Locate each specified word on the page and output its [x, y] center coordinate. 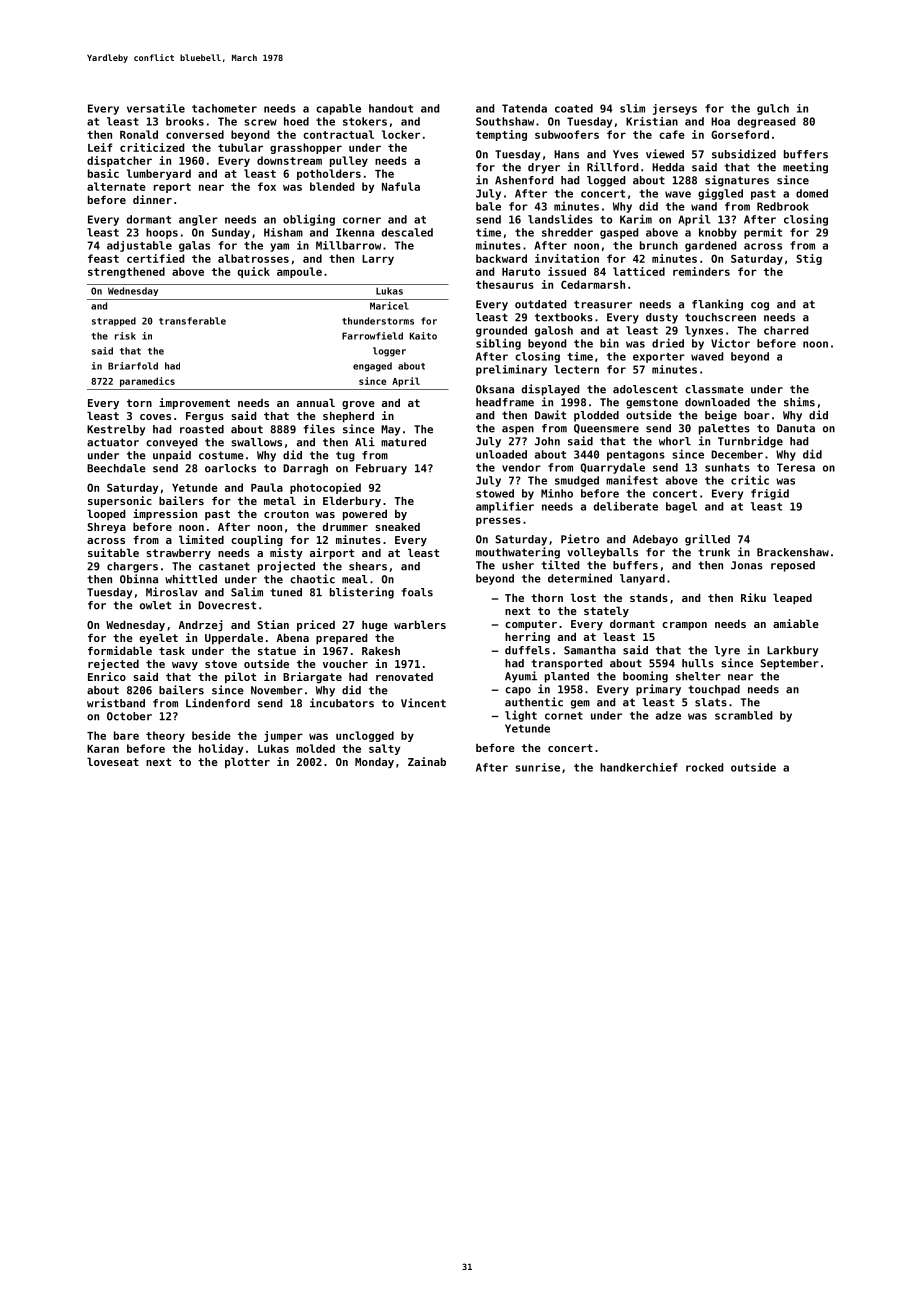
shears [368, 566]
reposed [793, 566]
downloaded [717, 402]
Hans [566, 154]
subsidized [744, 154]
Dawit [550, 415]
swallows [256, 442]
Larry [378, 260]
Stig [809, 259]
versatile [156, 108]
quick [254, 272]
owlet [155, 605]
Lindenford [218, 703]
